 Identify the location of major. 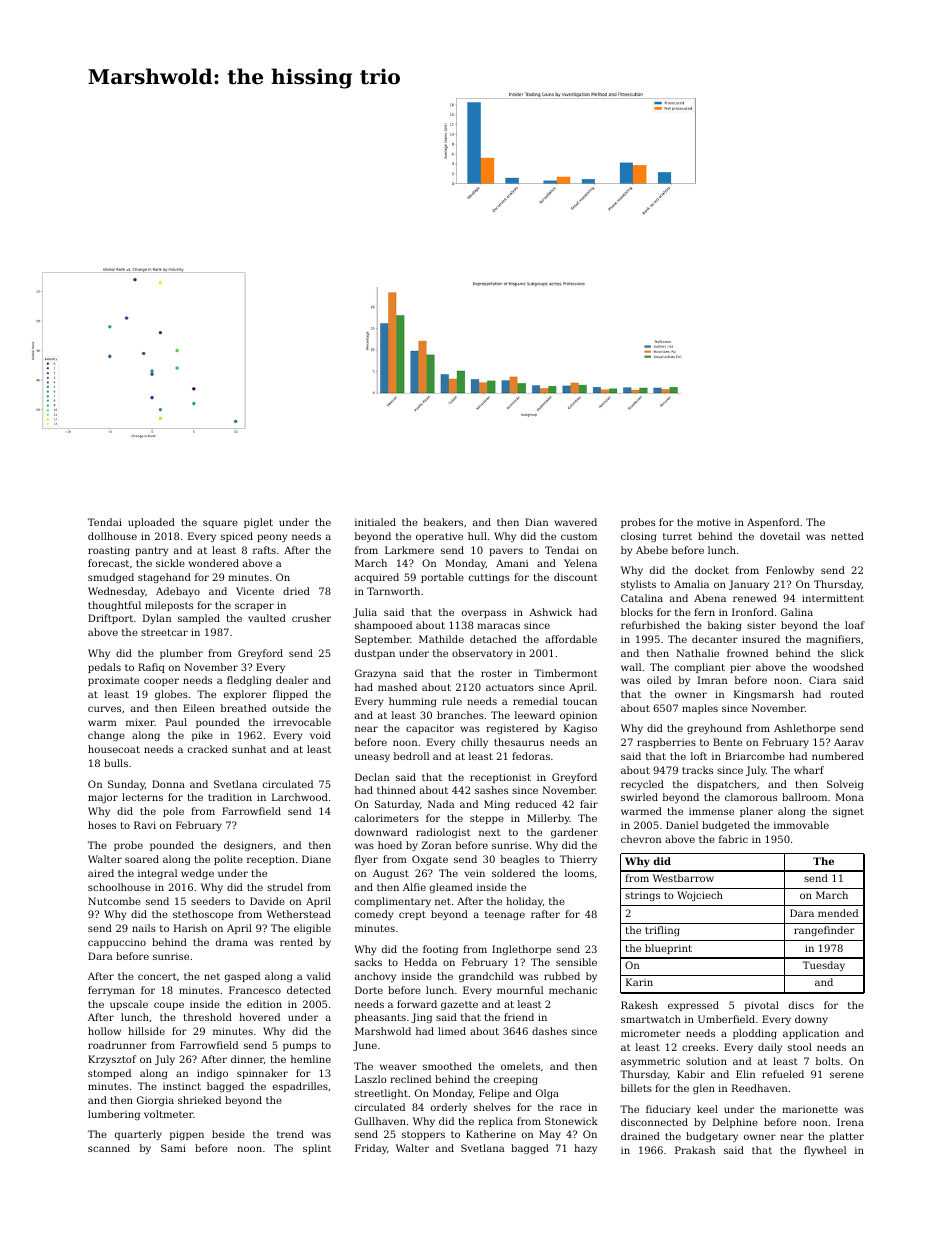
(103, 798).
